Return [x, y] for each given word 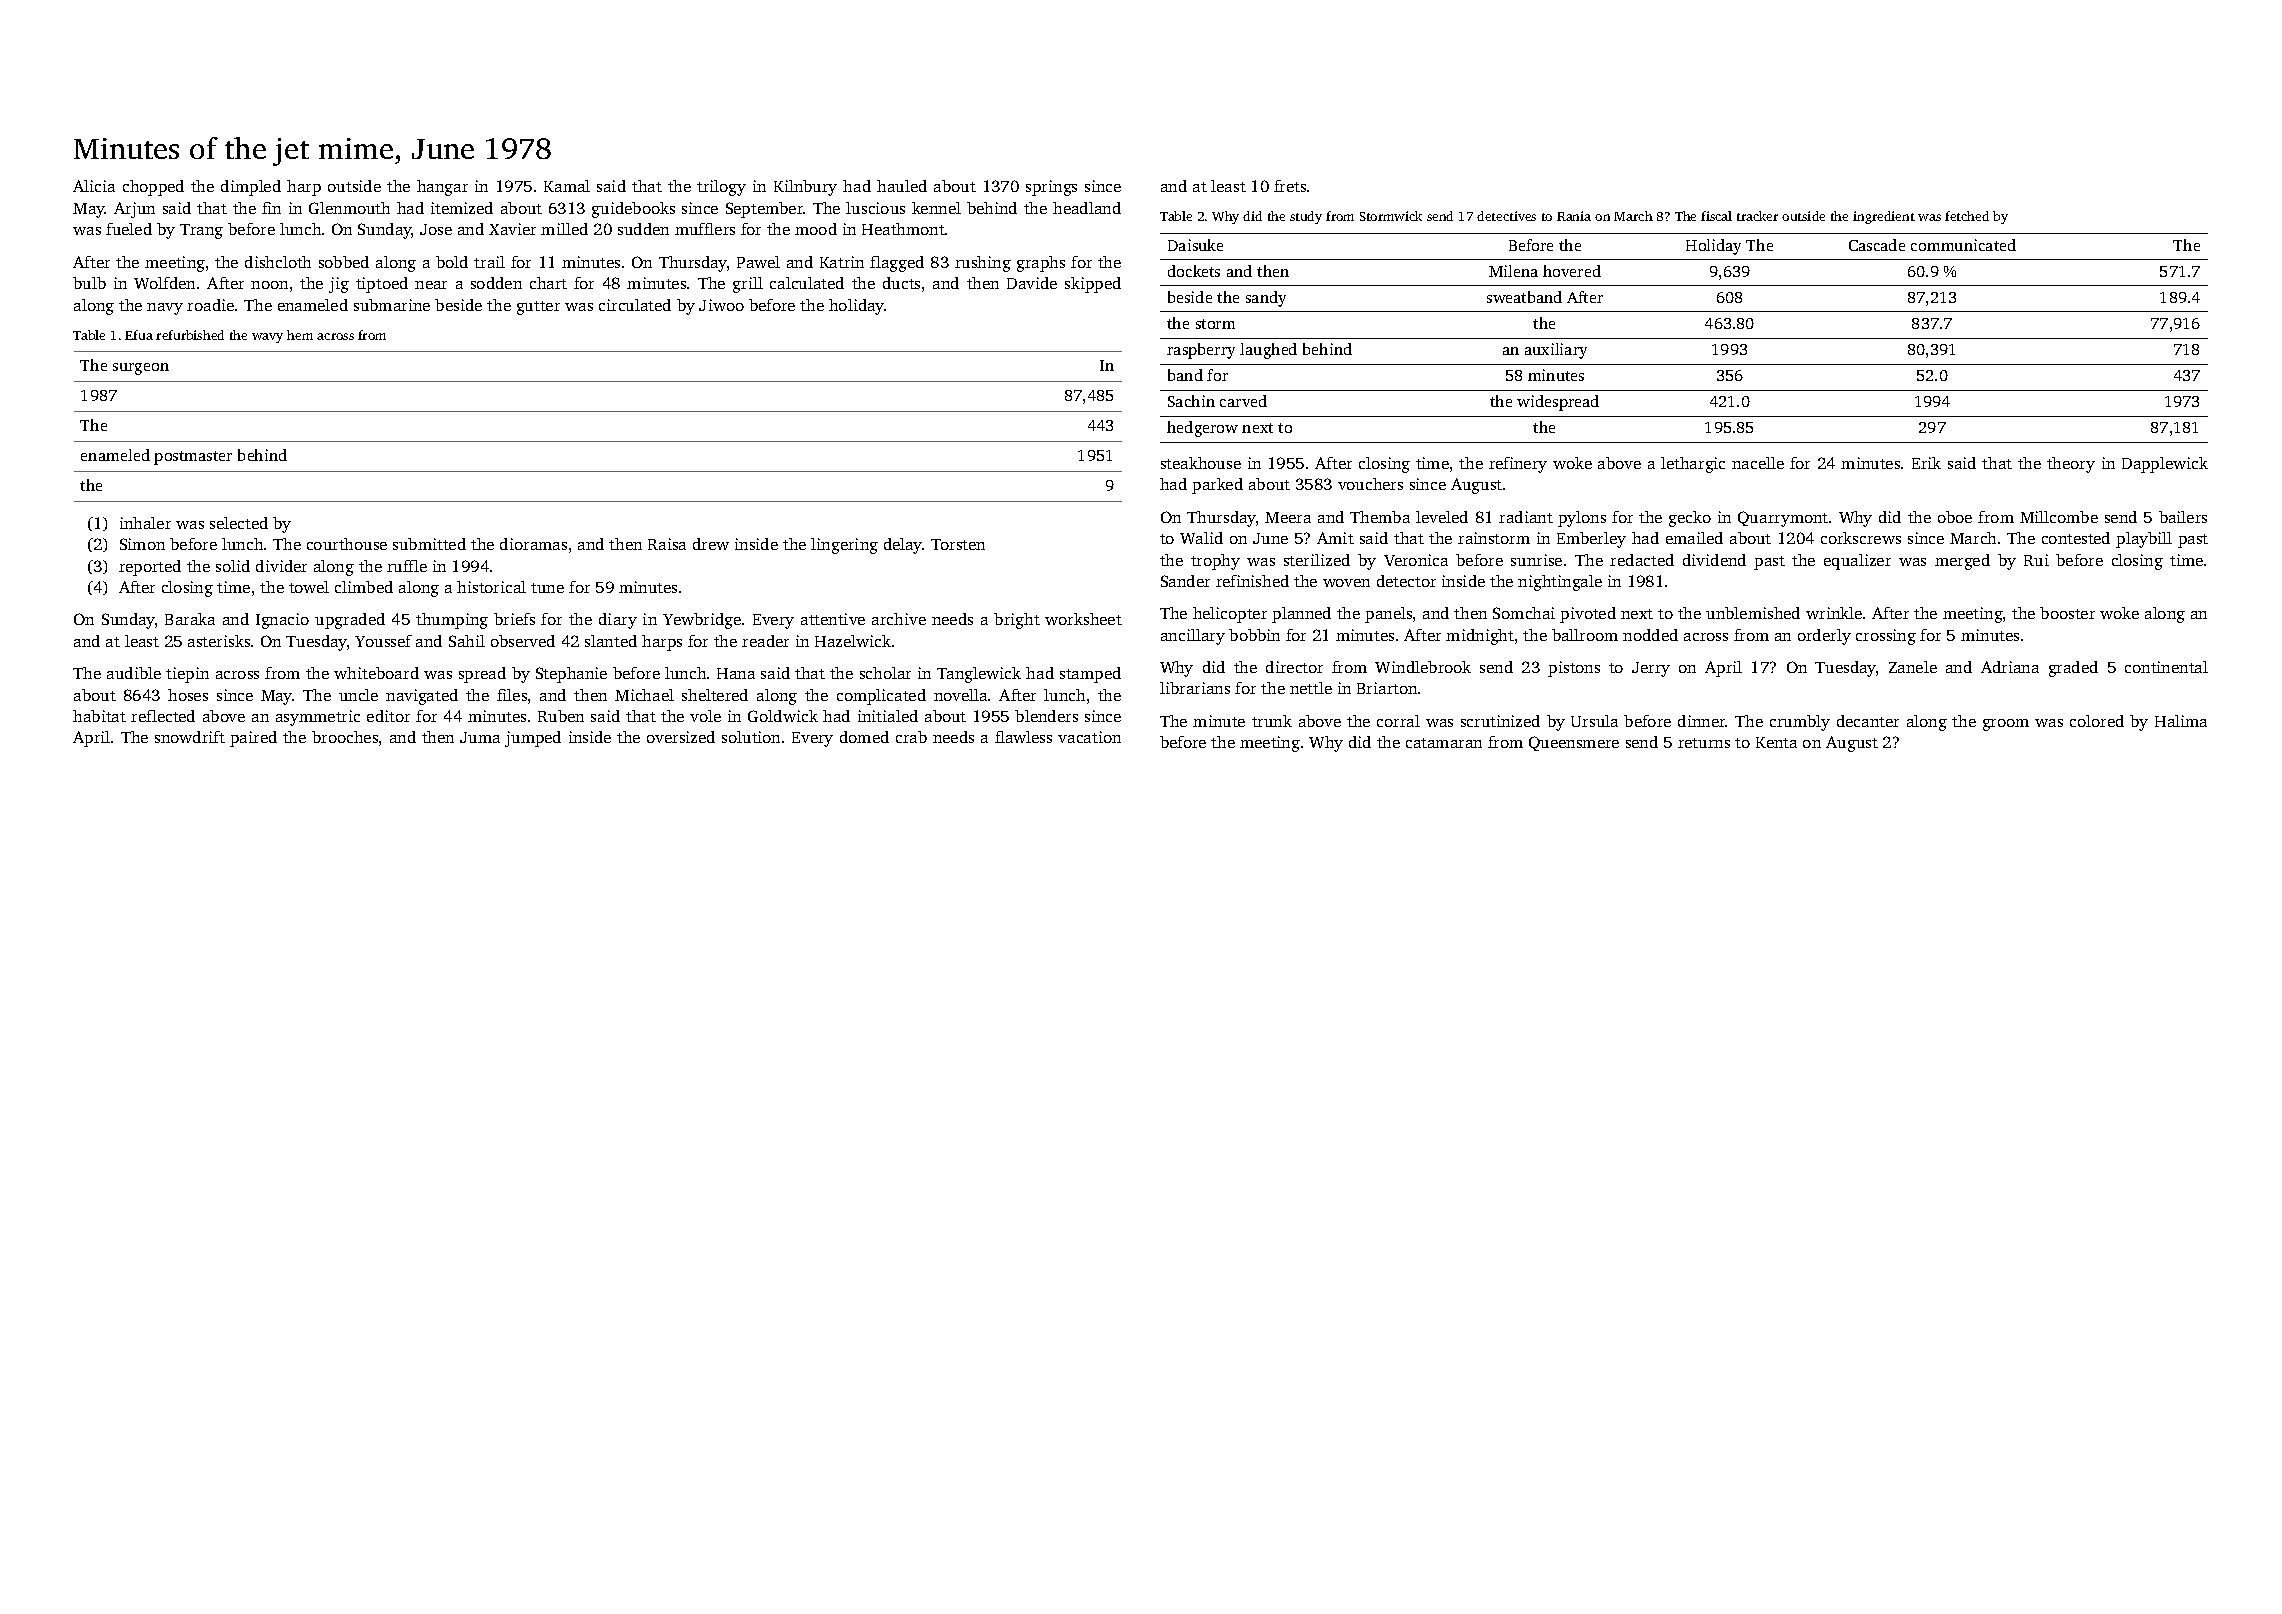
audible [134, 673]
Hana [736, 673]
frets [1290, 186]
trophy [1215, 562]
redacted [1642, 560]
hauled [902, 186]
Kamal [567, 186]
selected [239, 523]
